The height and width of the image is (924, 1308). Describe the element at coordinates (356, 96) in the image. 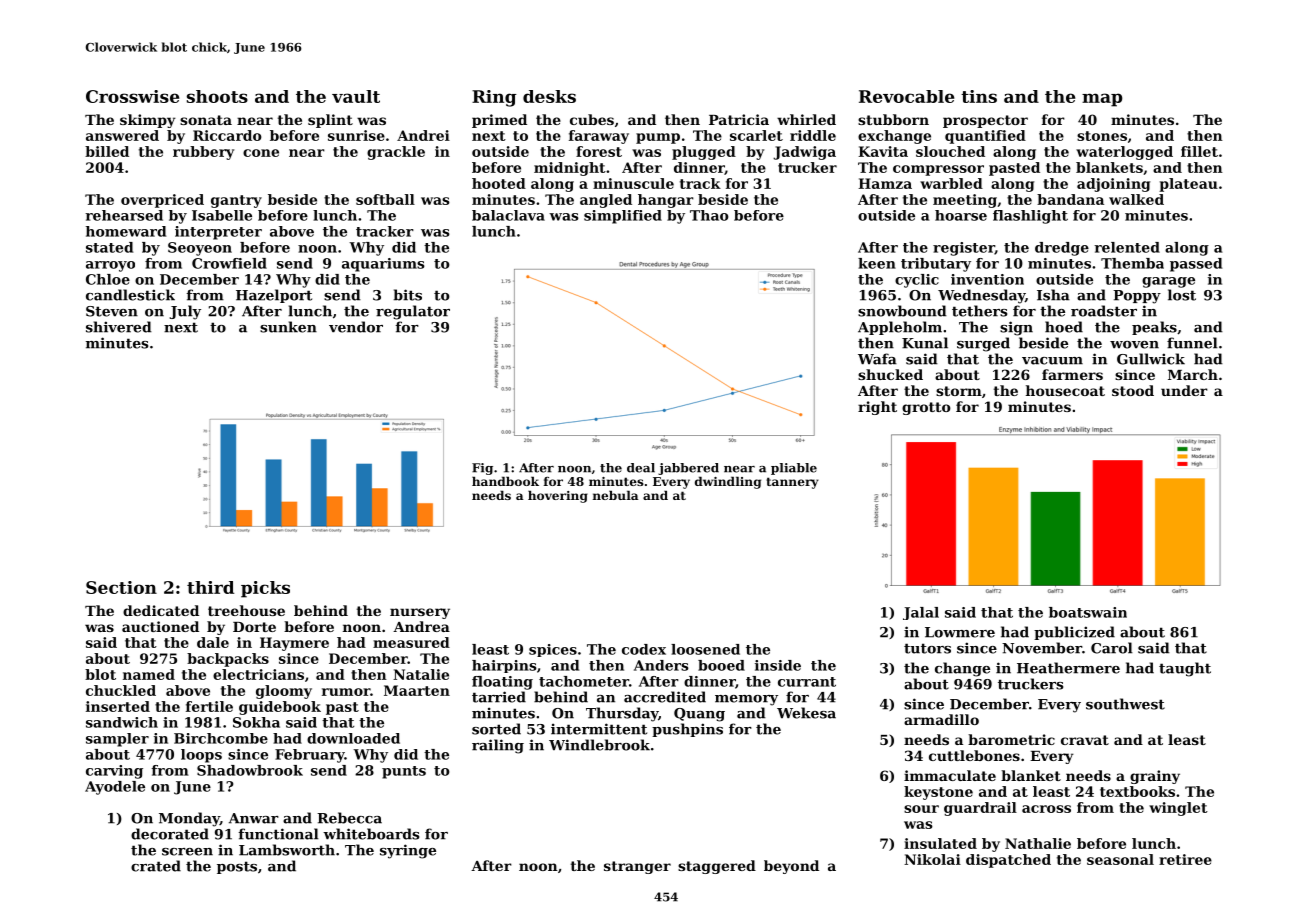

I see `vault` at that location.
